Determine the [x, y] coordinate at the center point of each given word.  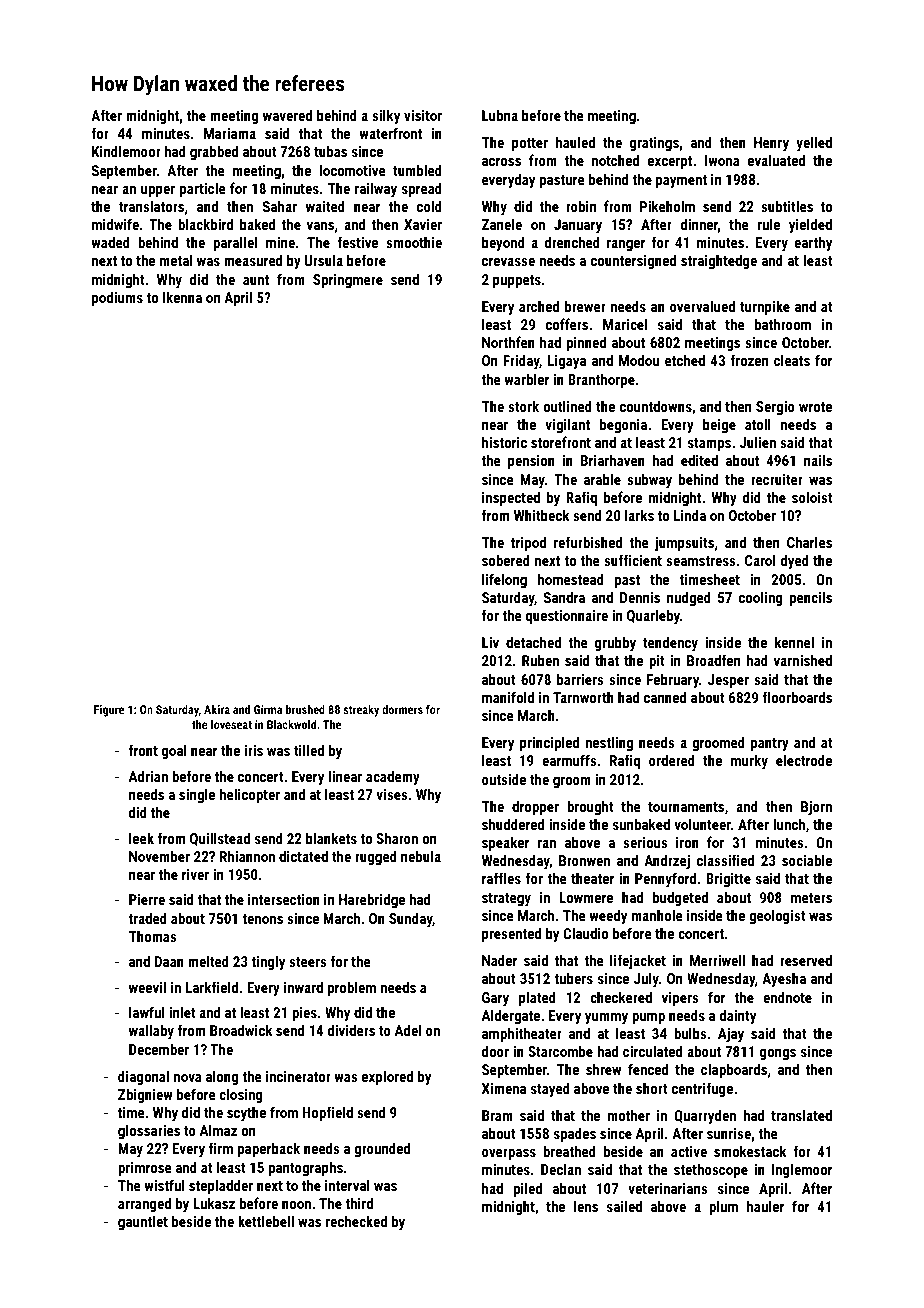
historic [504, 442]
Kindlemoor [126, 151]
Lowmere [586, 897]
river [195, 874]
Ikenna [182, 297]
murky [749, 761]
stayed [550, 1089]
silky [386, 116]
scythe [246, 1113]
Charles [809, 542]
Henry [771, 144]
